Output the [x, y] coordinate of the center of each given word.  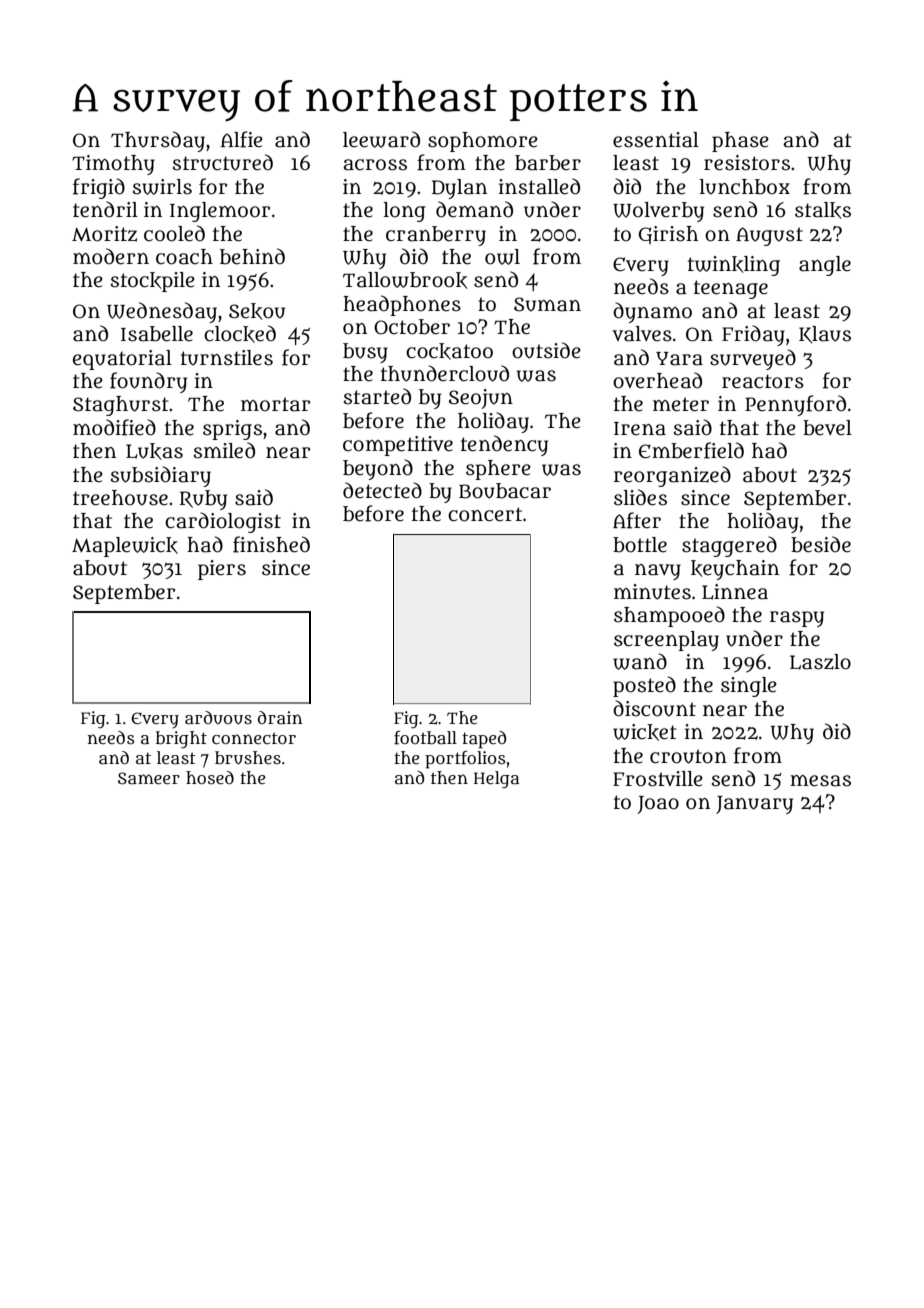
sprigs [232, 430]
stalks [823, 210]
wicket [645, 732]
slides [640, 497]
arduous [218, 718]
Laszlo [820, 662]
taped [484, 740]
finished [271, 544]
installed [539, 186]
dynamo [652, 312]
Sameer [149, 778]
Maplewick [125, 547]
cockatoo [449, 351]
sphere [498, 470]
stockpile [153, 282]
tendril [105, 209]
